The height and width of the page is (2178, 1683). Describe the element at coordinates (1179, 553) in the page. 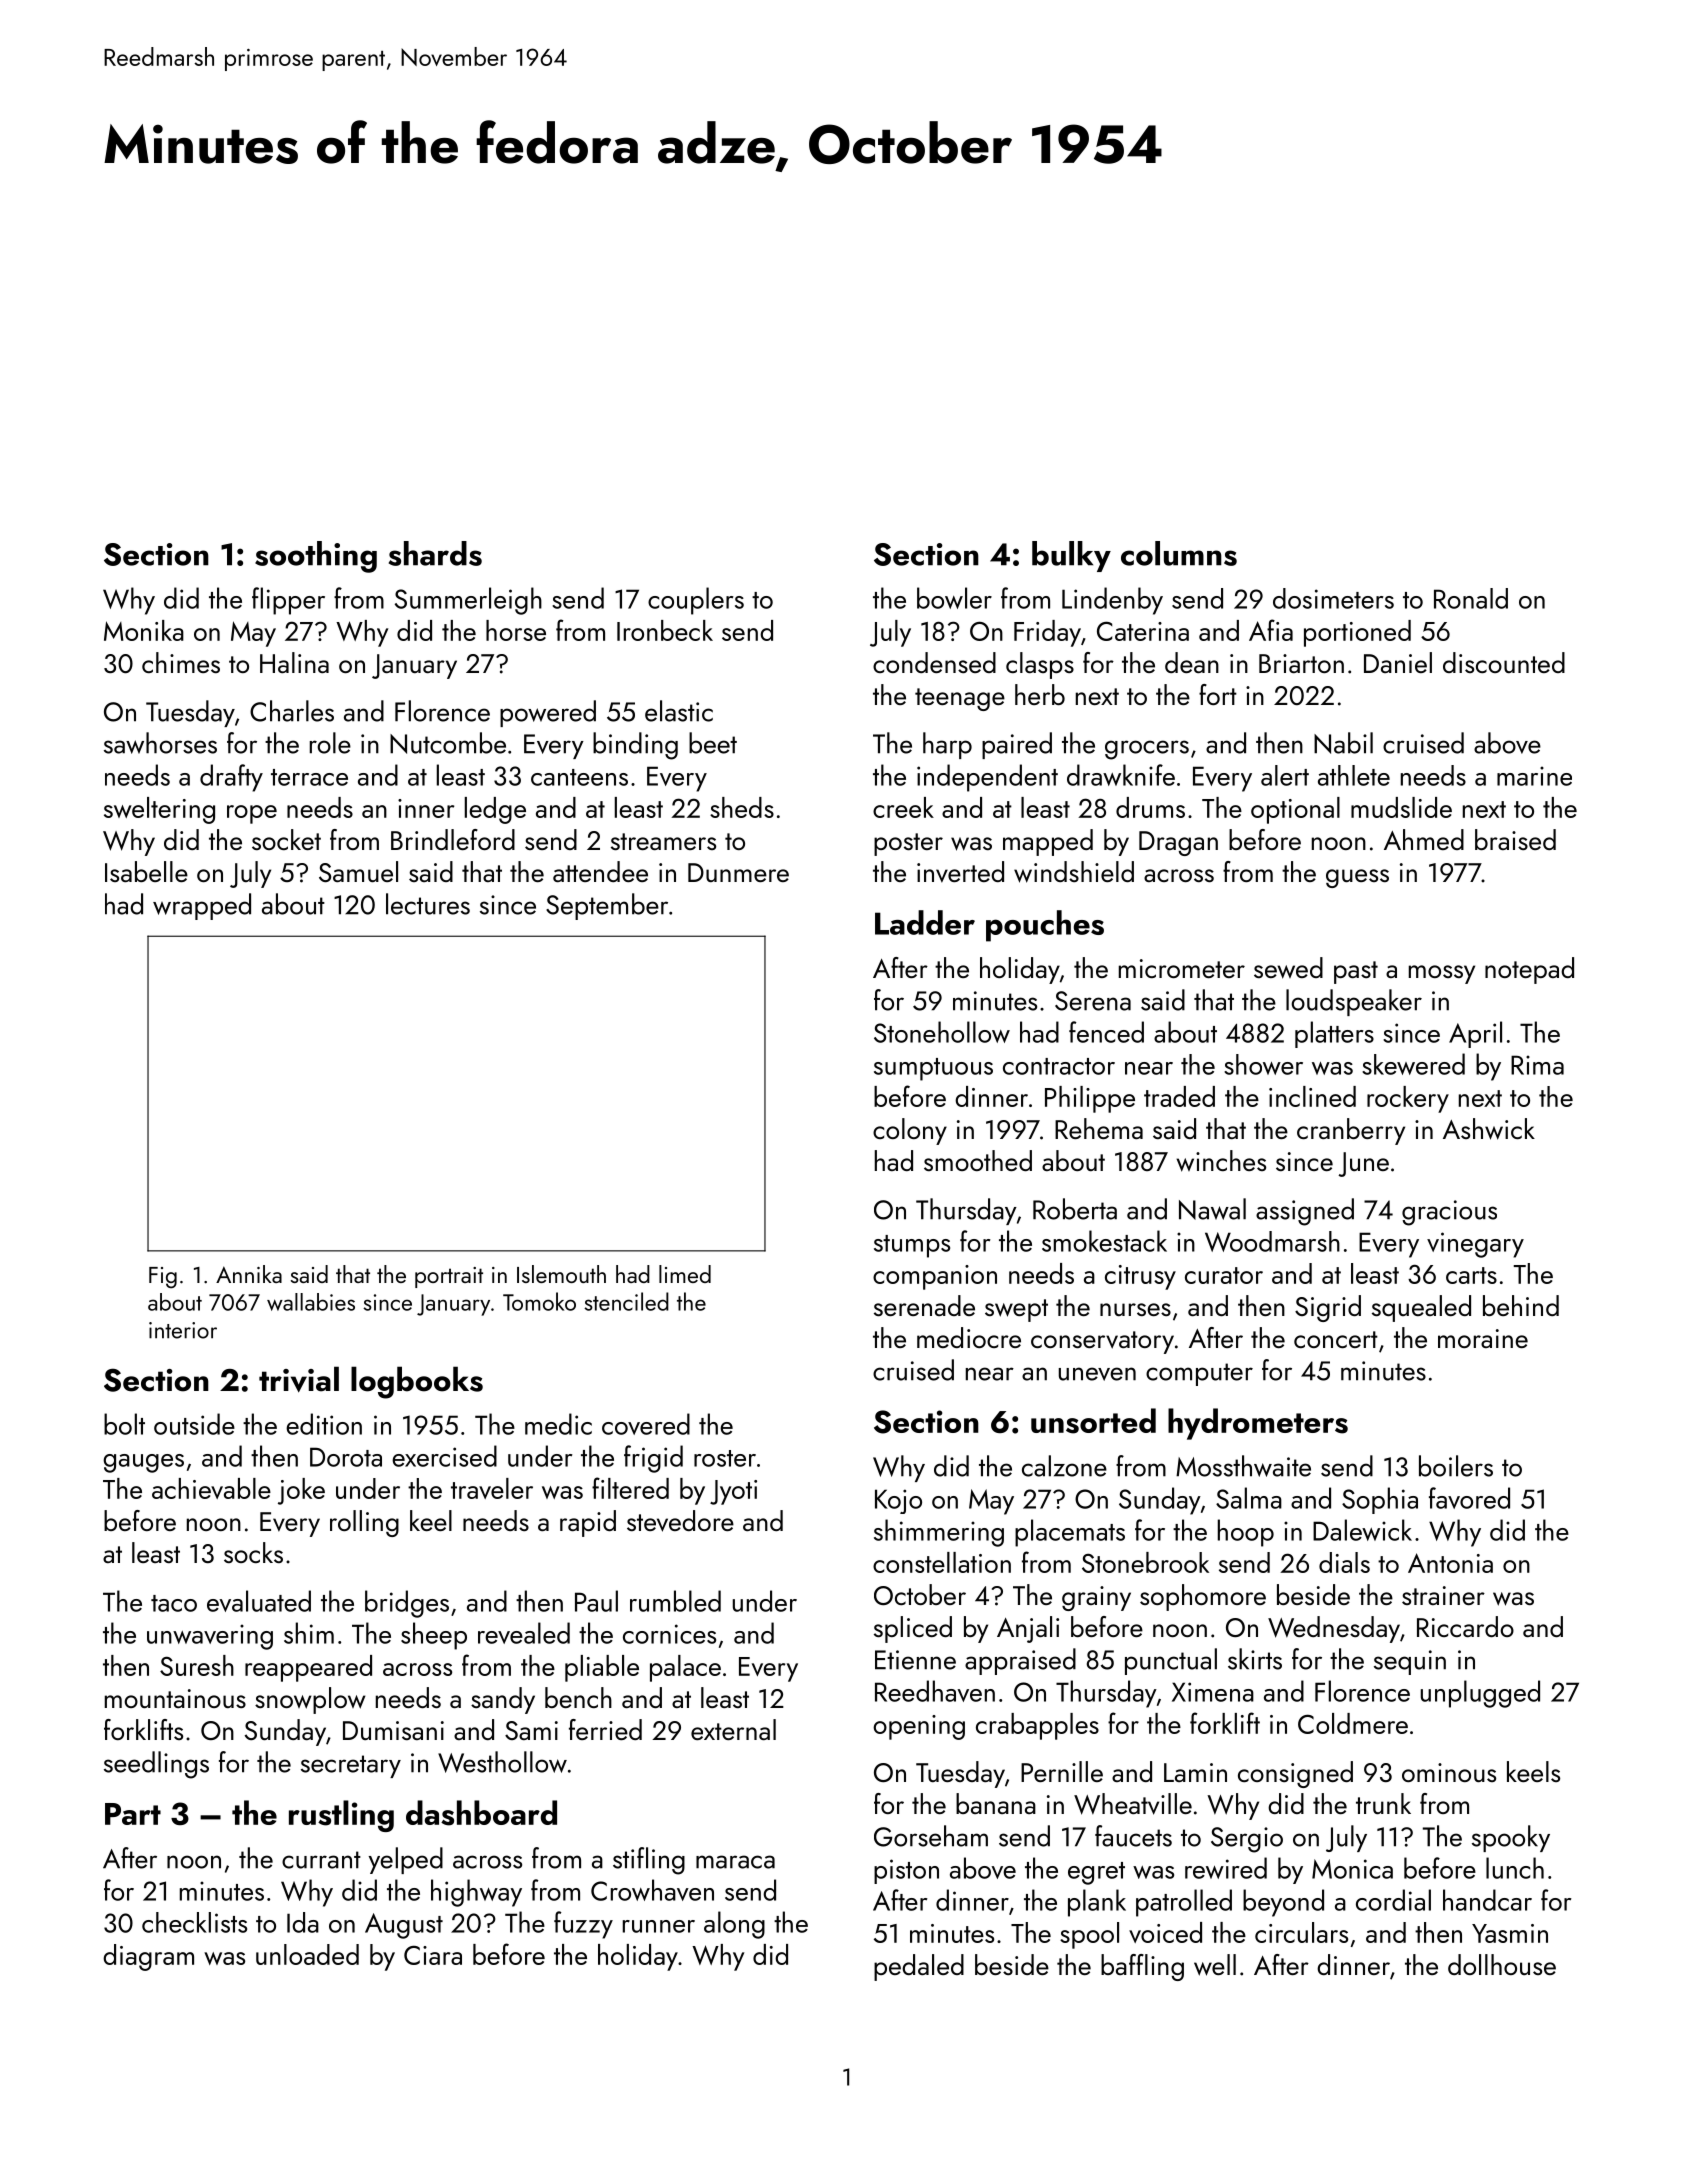

I see `columns` at that location.
